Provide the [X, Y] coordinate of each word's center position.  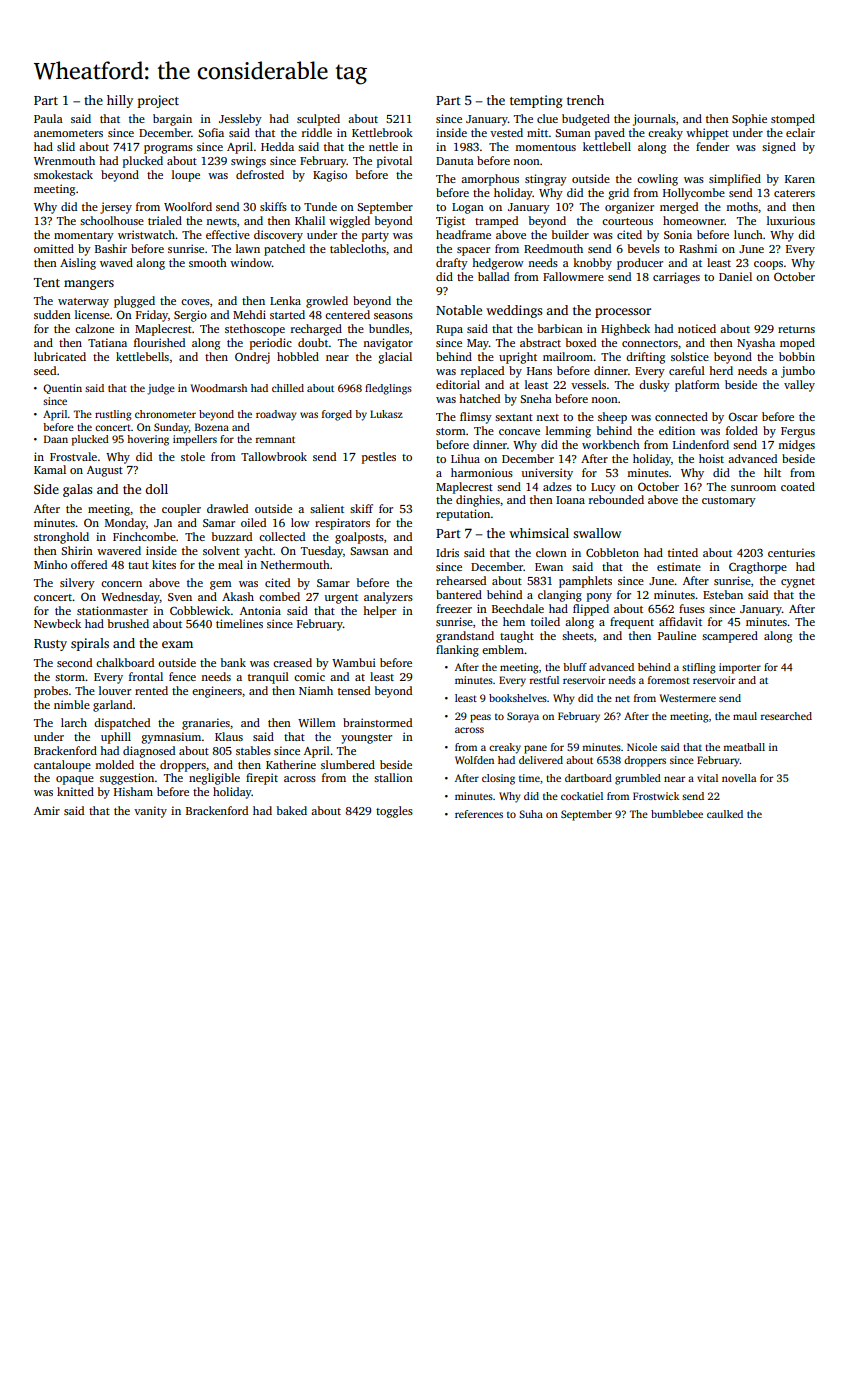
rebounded [616, 499]
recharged [316, 330]
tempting [536, 101]
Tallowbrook [274, 456]
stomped [793, 120]
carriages [676, 278]
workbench [611, 444]
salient [327, 508]
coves [195, 302]
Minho [50, 564]
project [158, 101]
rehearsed [461, 580]
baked [292, 810]
